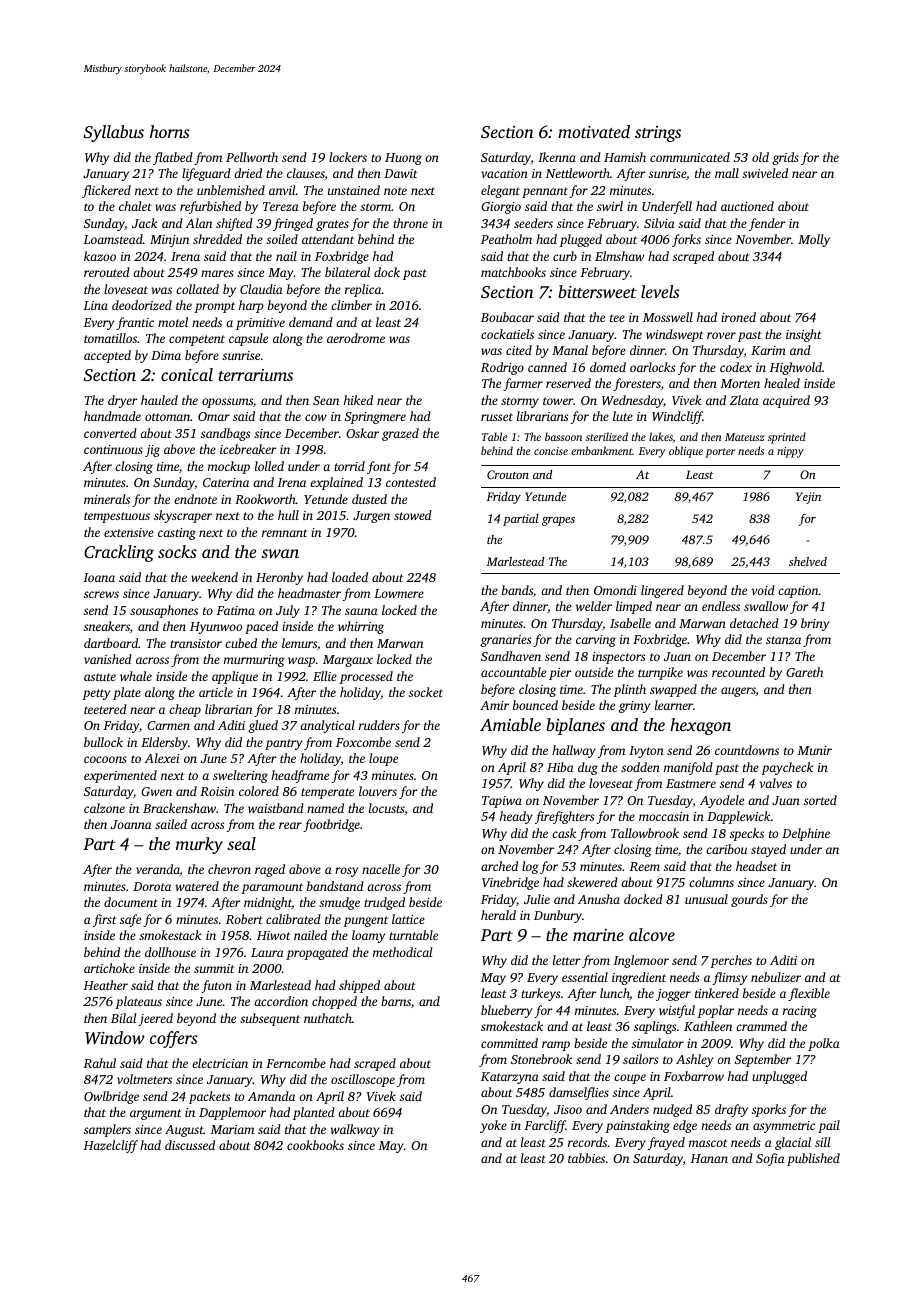 The height and width of the document is (1308, 924). Describe the element at coordinates (594, 131) in the document. I see `motivated` at that location.
